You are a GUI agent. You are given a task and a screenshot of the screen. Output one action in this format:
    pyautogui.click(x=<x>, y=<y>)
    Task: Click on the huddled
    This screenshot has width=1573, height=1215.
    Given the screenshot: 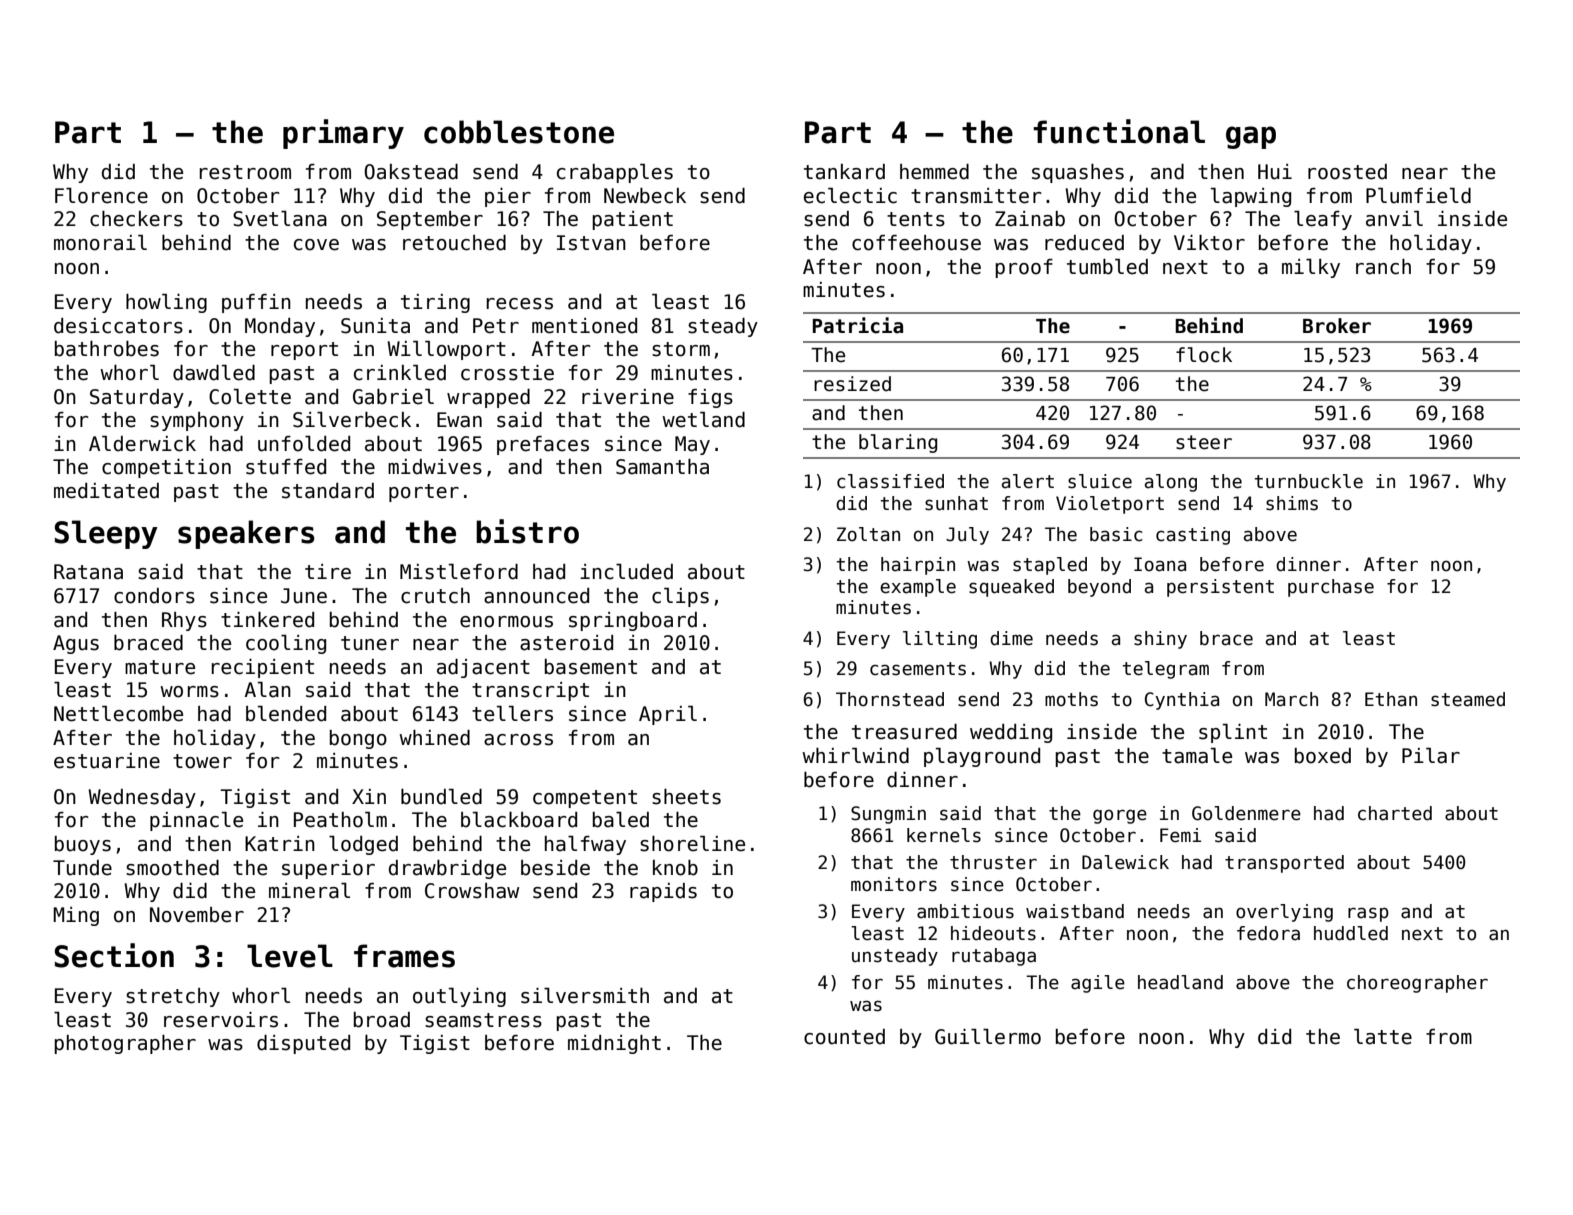 What is the action you would take?
    pyautogui.click(x=1351, y=933)
